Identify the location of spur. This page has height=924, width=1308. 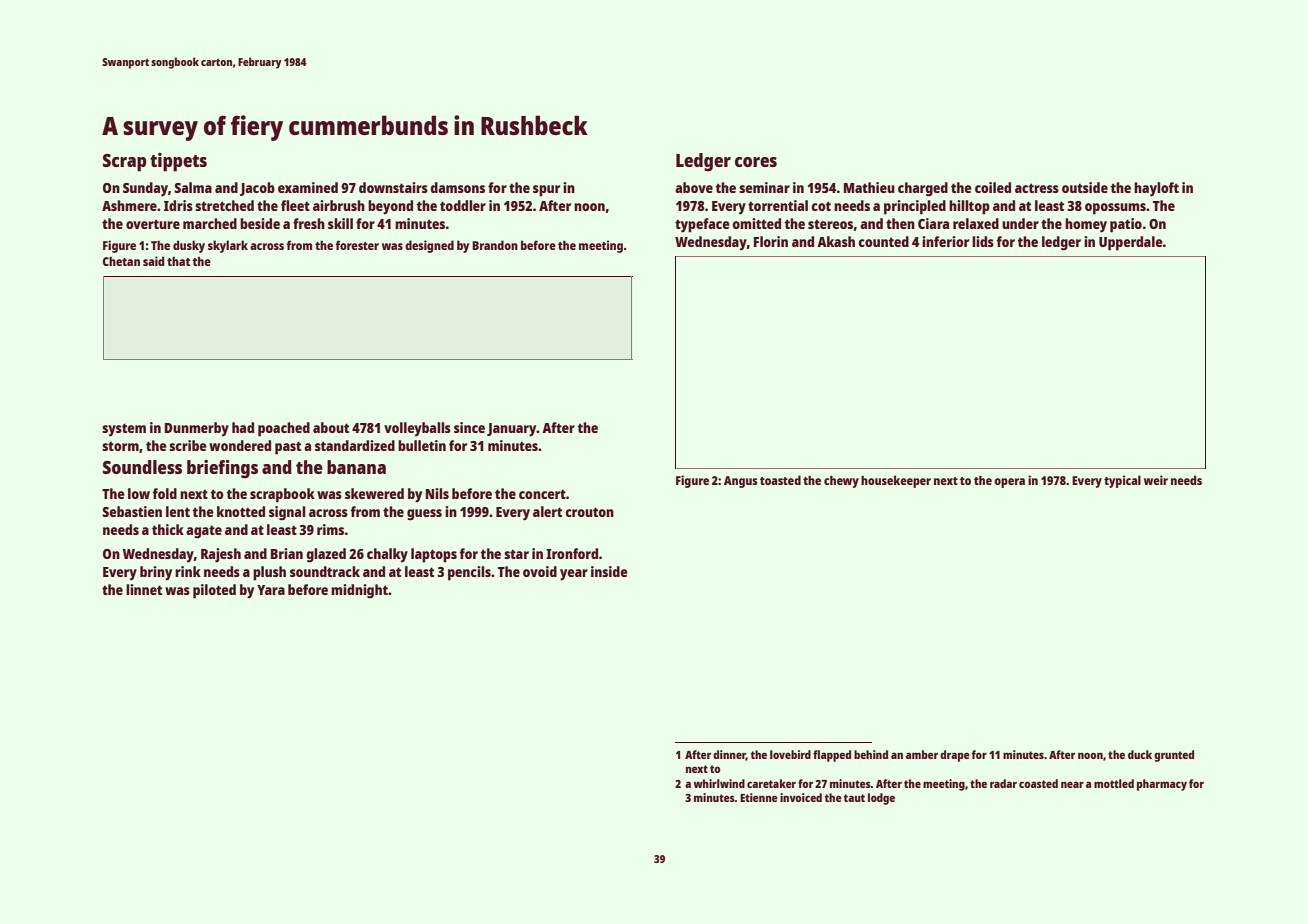
(546, 191).
